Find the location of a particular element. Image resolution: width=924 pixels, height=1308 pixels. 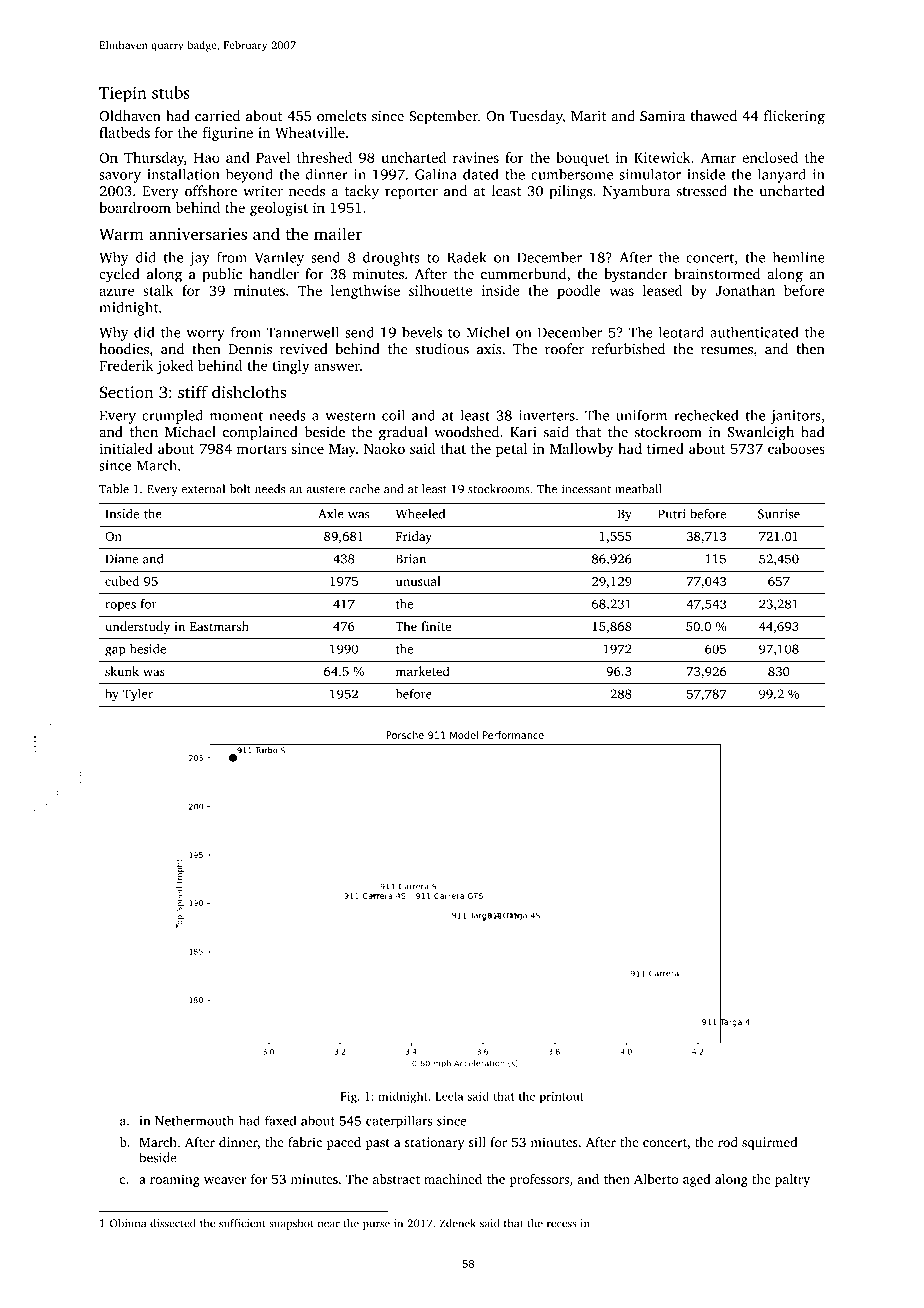

Nethermouth is located at coordinates (194, 1120).
